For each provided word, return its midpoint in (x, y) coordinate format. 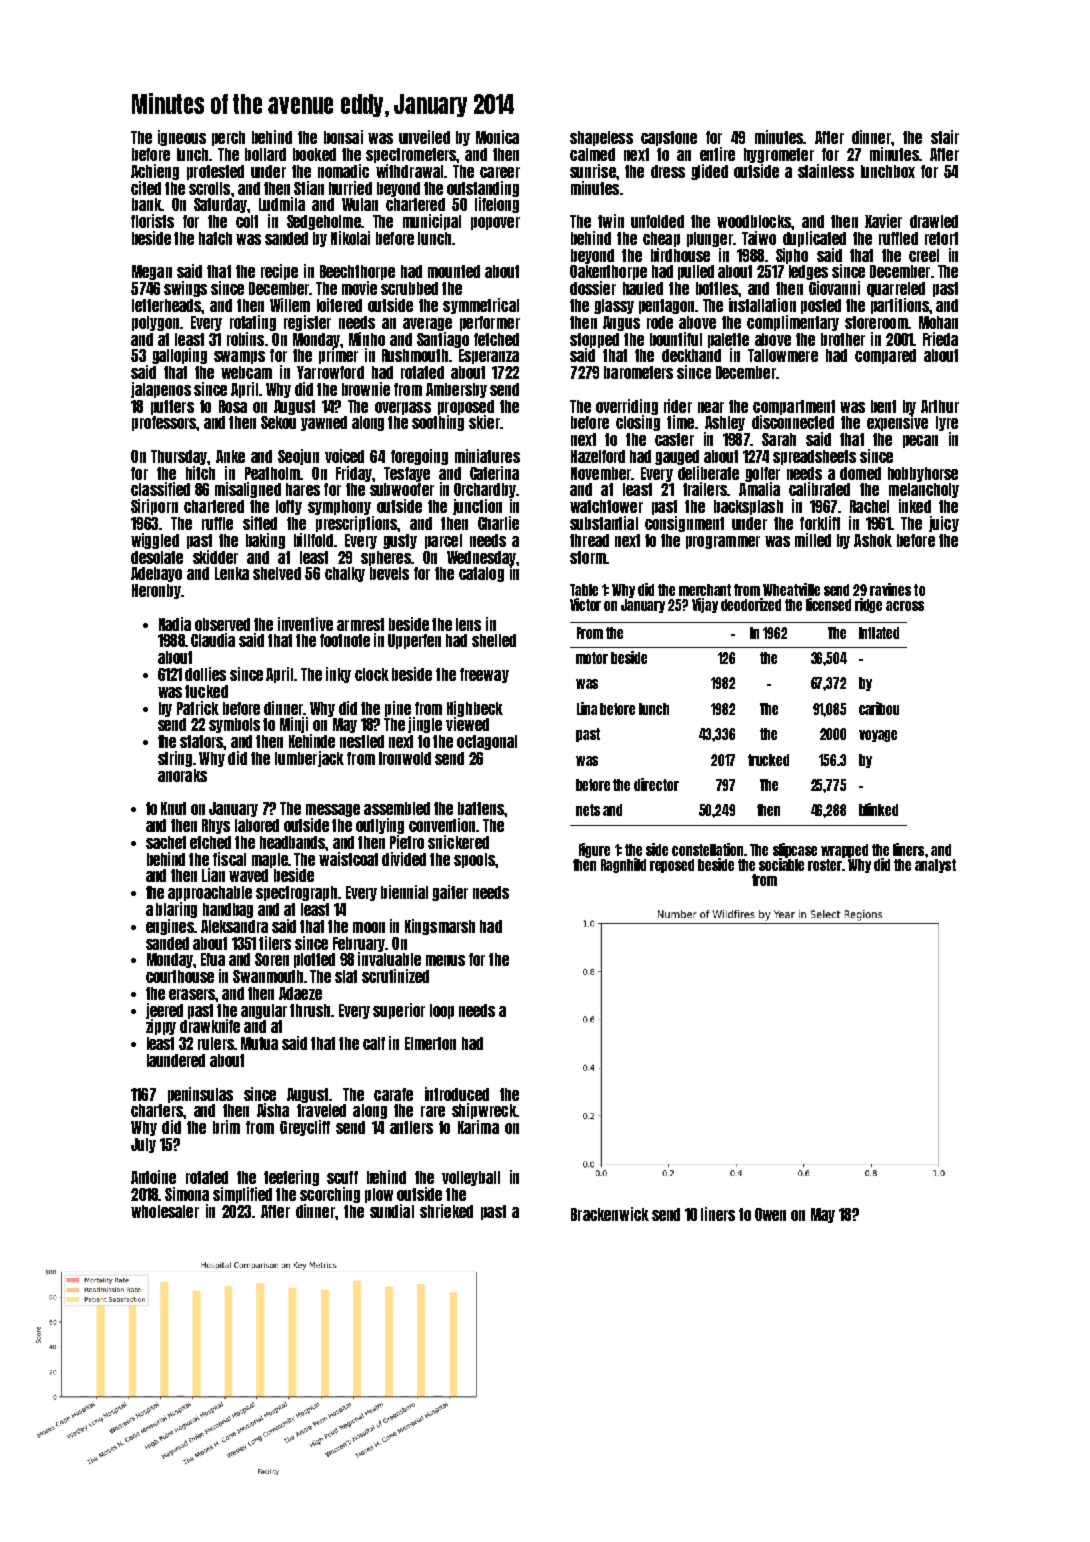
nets (588, 810)
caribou (879, 708)
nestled (362, 741)
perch (228, 138)
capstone (669, 138)
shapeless (601, 138)
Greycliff (305, 1128)
